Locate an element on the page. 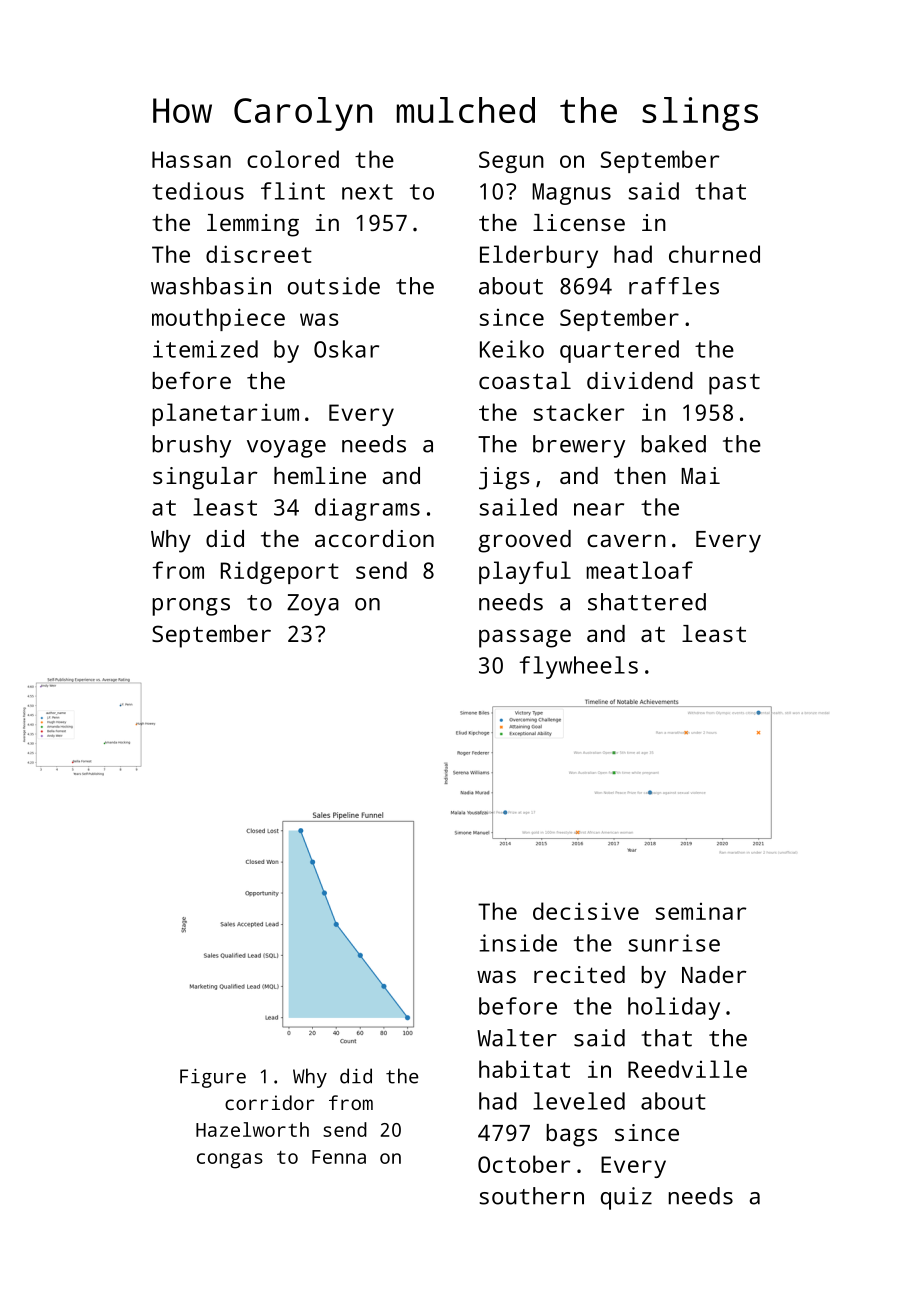 The width and height of the image is (924, 1311). Magnus is located at coordinates (571, 194).
